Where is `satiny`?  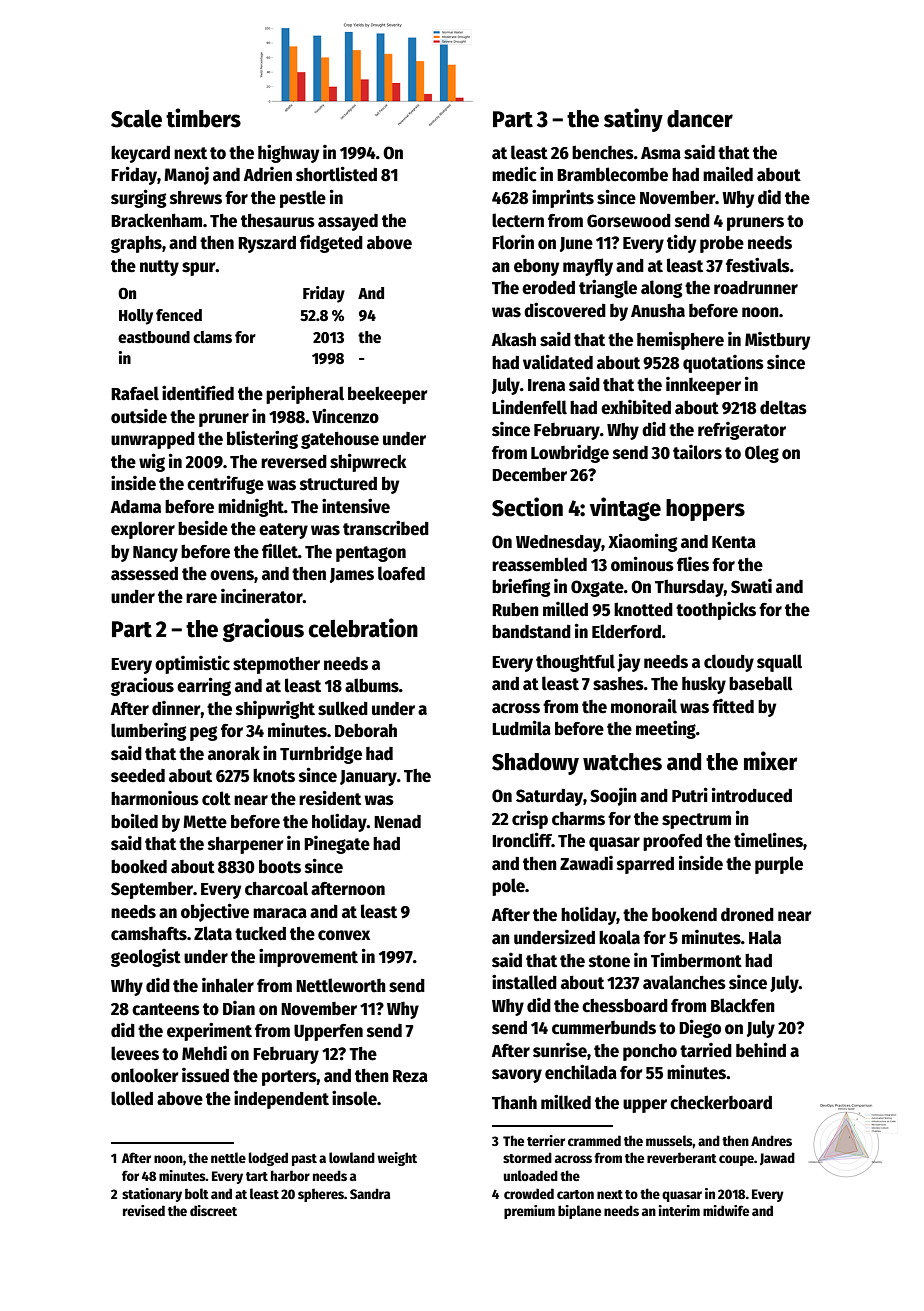 satiny is located at coordinates (633, 120).
